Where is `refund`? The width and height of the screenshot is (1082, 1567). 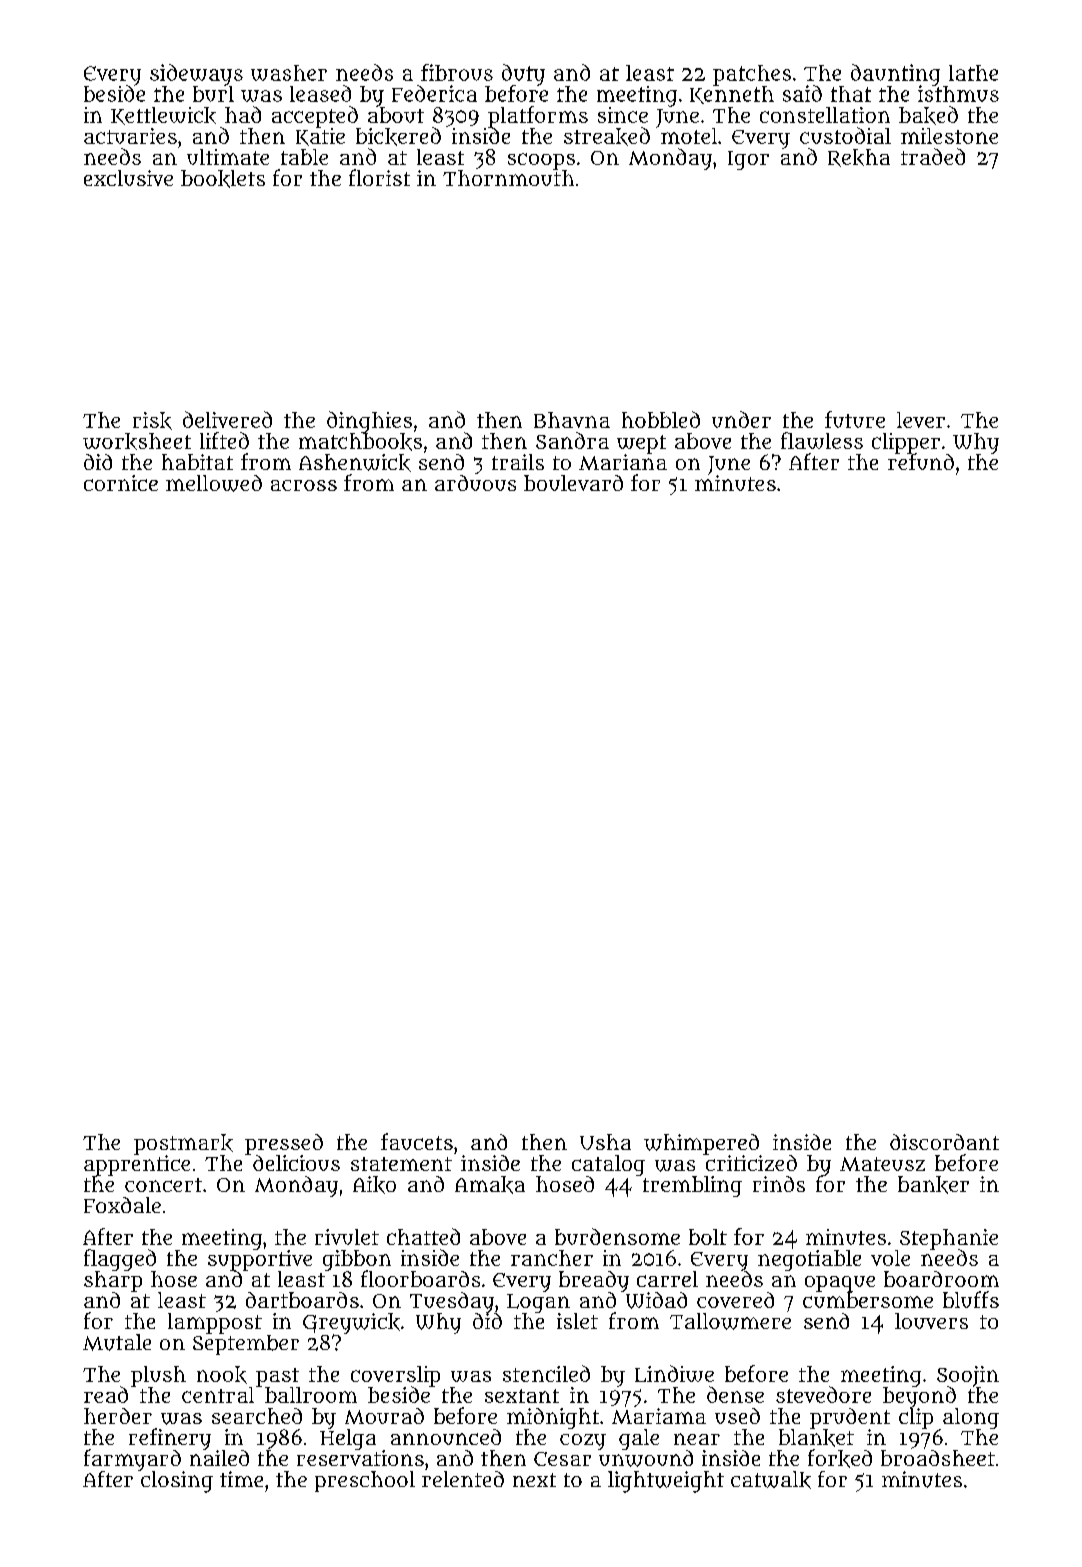 refund is located at coordinates (921, 462).
